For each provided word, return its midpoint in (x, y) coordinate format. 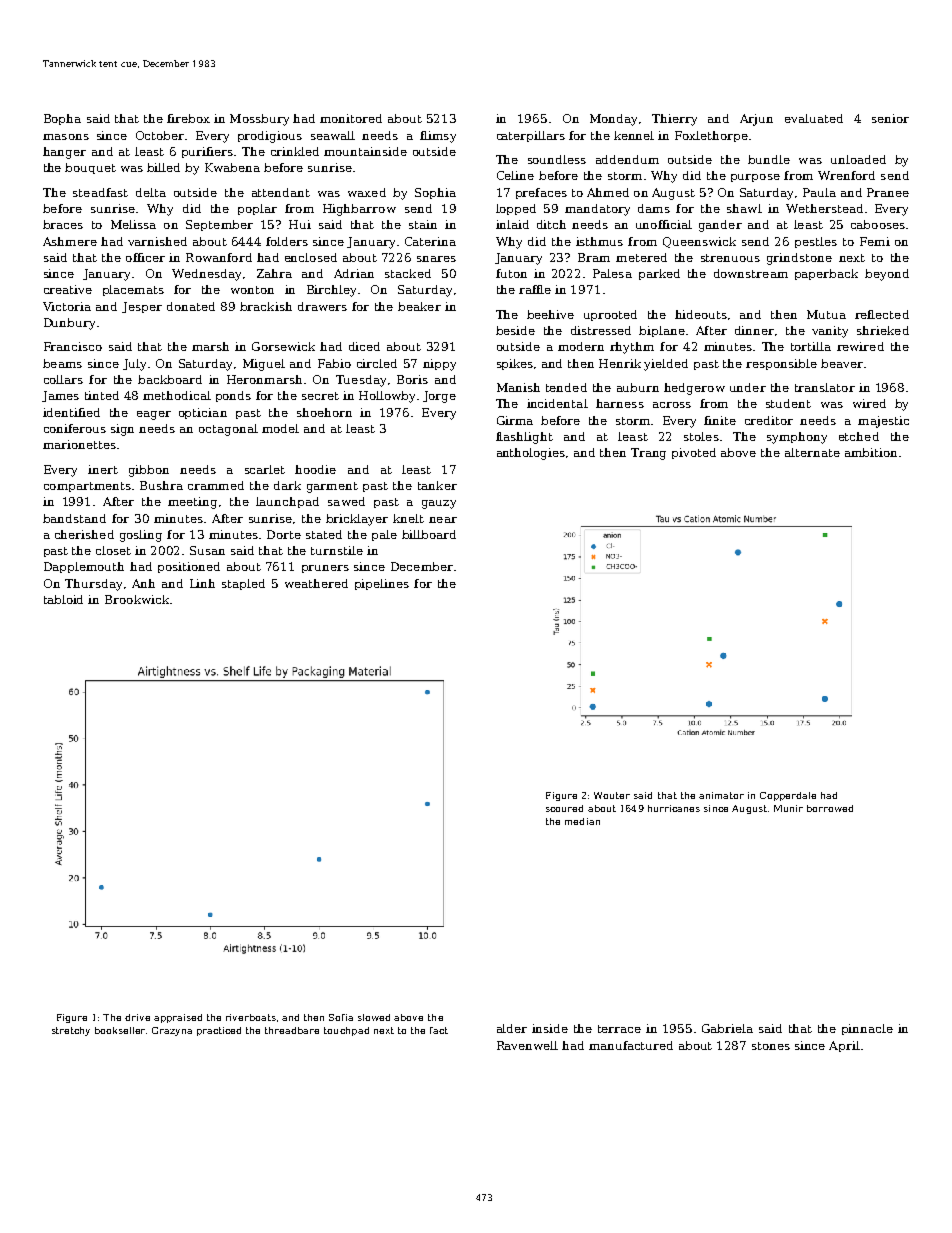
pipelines (382, 584)
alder (512, 1028)
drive (137, 1017)
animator (721, 795)
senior (890, 118)
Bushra (161, 485)
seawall (333, 135)
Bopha (62, 119)
